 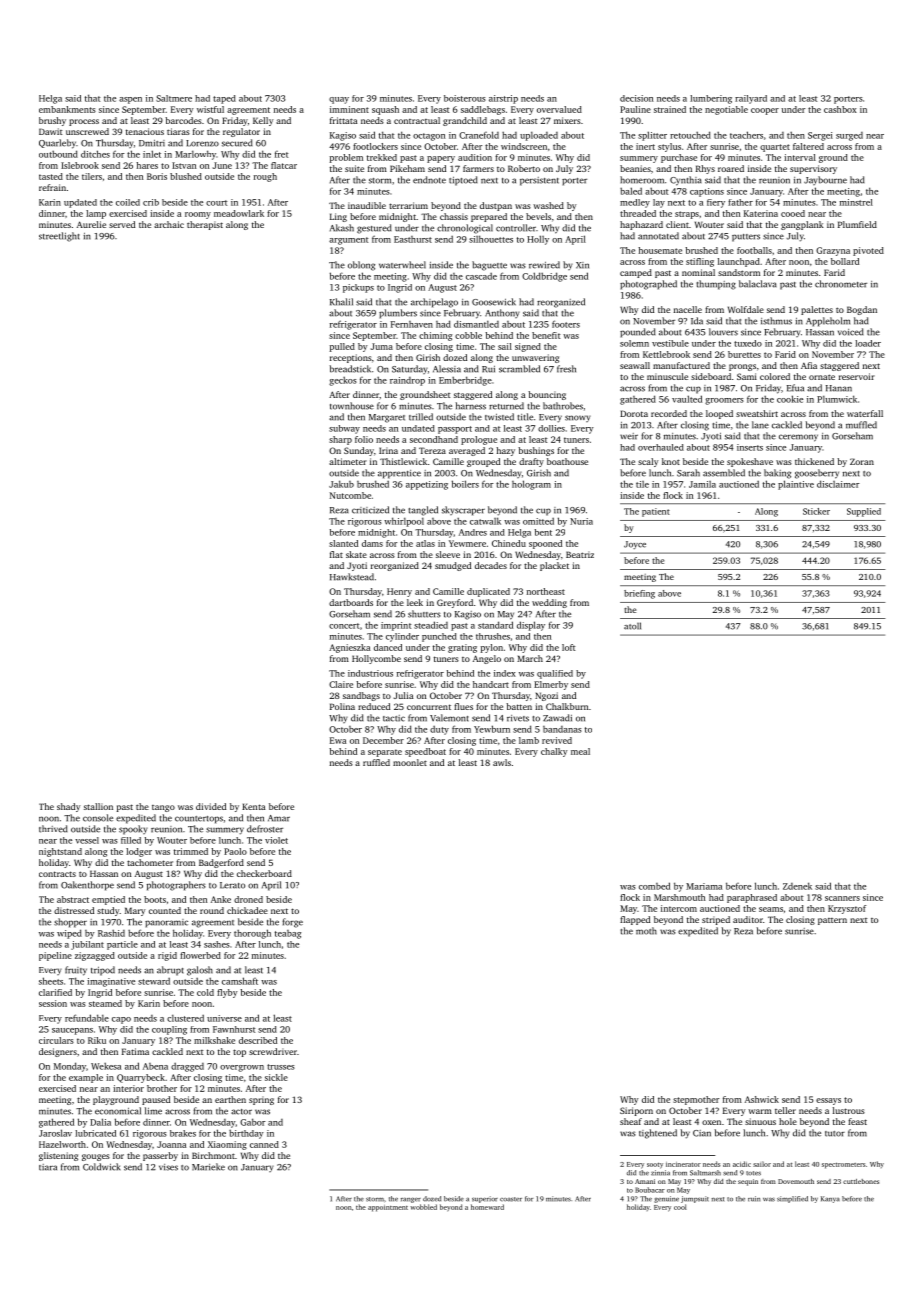 What do you see at coordinates (740, 202) in the document?
I see `father` at bounding box center [740, 202].
